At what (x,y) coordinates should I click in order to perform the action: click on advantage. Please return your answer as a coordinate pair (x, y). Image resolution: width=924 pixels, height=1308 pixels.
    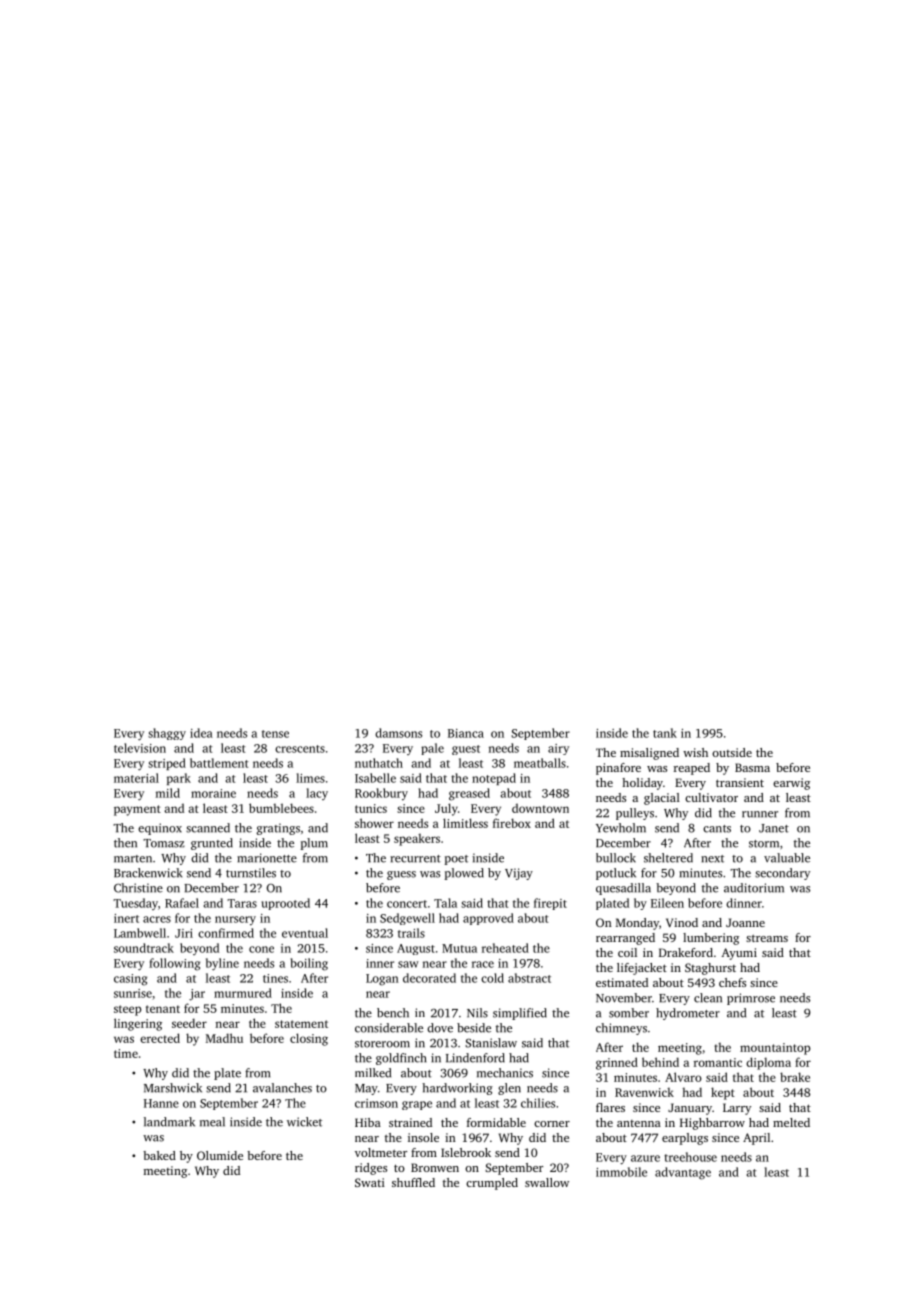
    Looking at the image, I should click on (683, 1173).
